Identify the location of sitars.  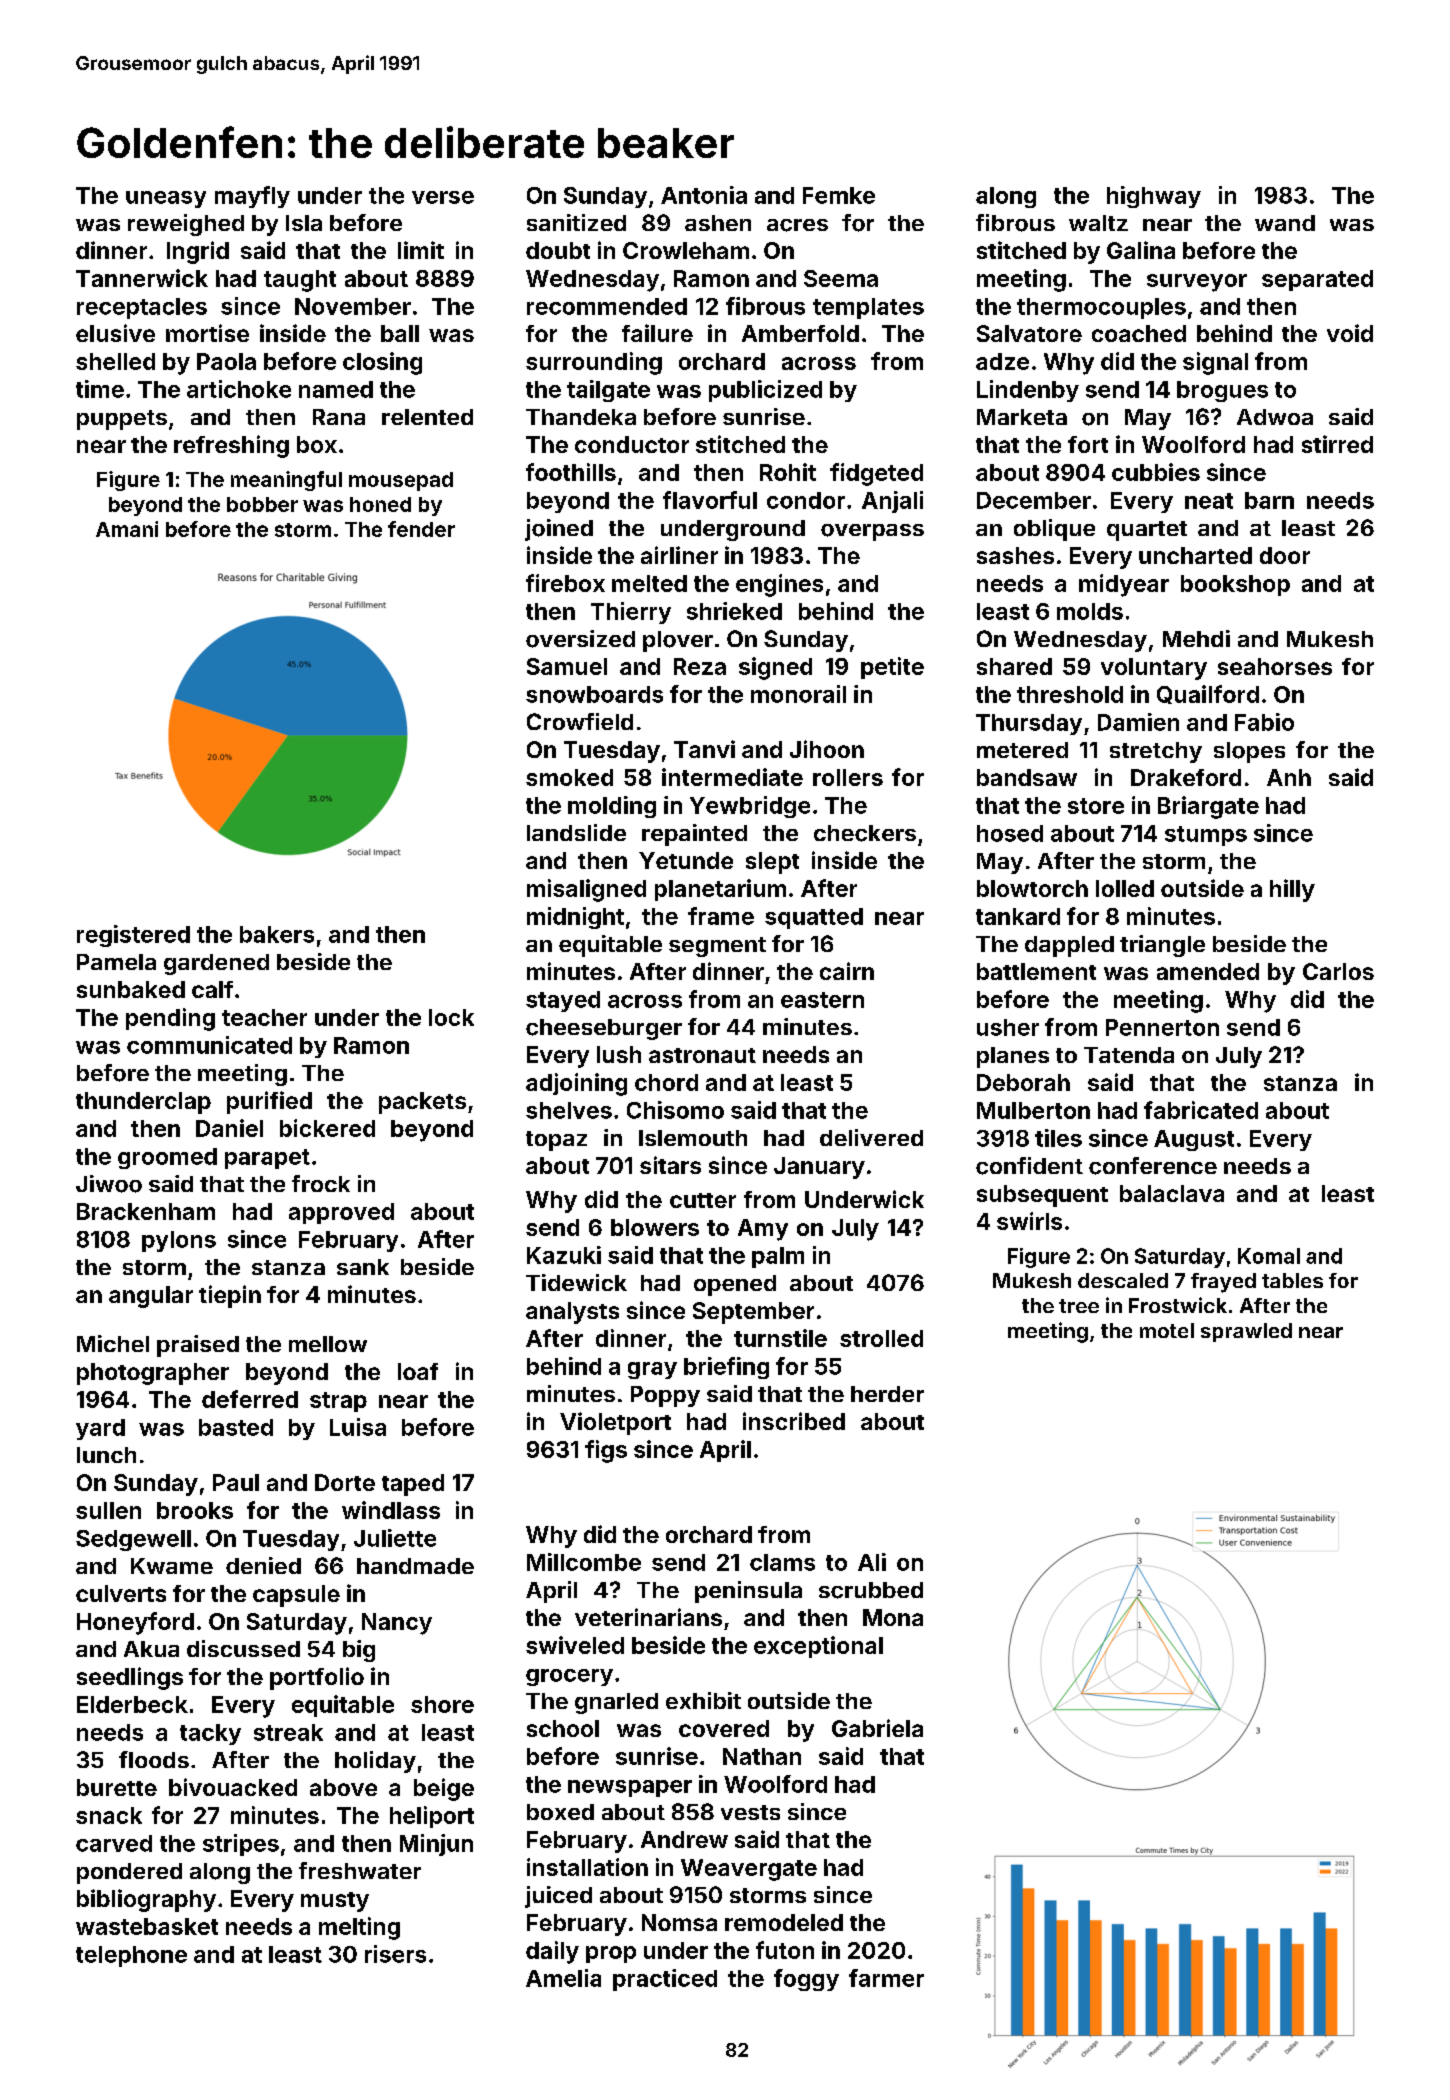
(670, 1165).
